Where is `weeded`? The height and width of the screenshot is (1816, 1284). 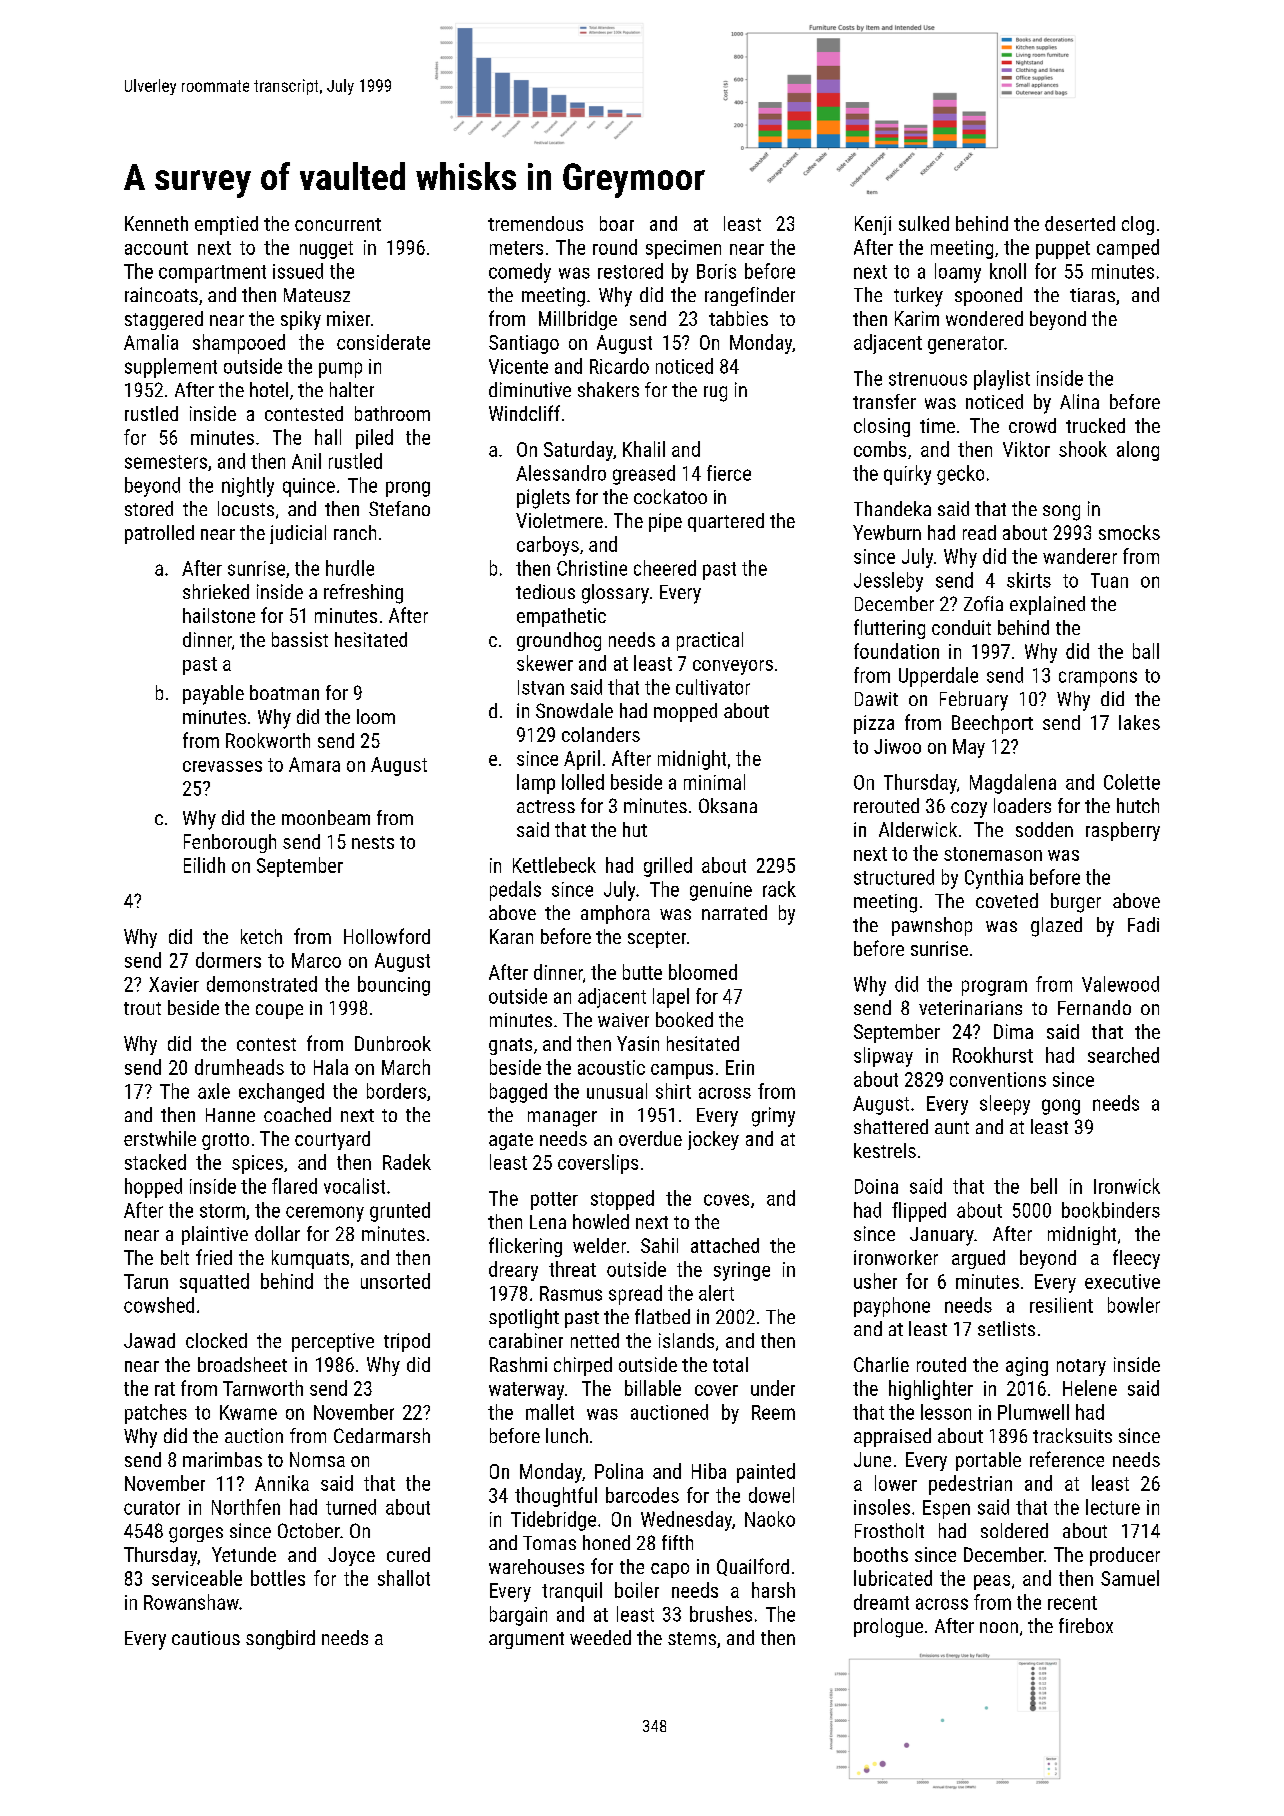 weeded is located at coordinates (600, 1637).
